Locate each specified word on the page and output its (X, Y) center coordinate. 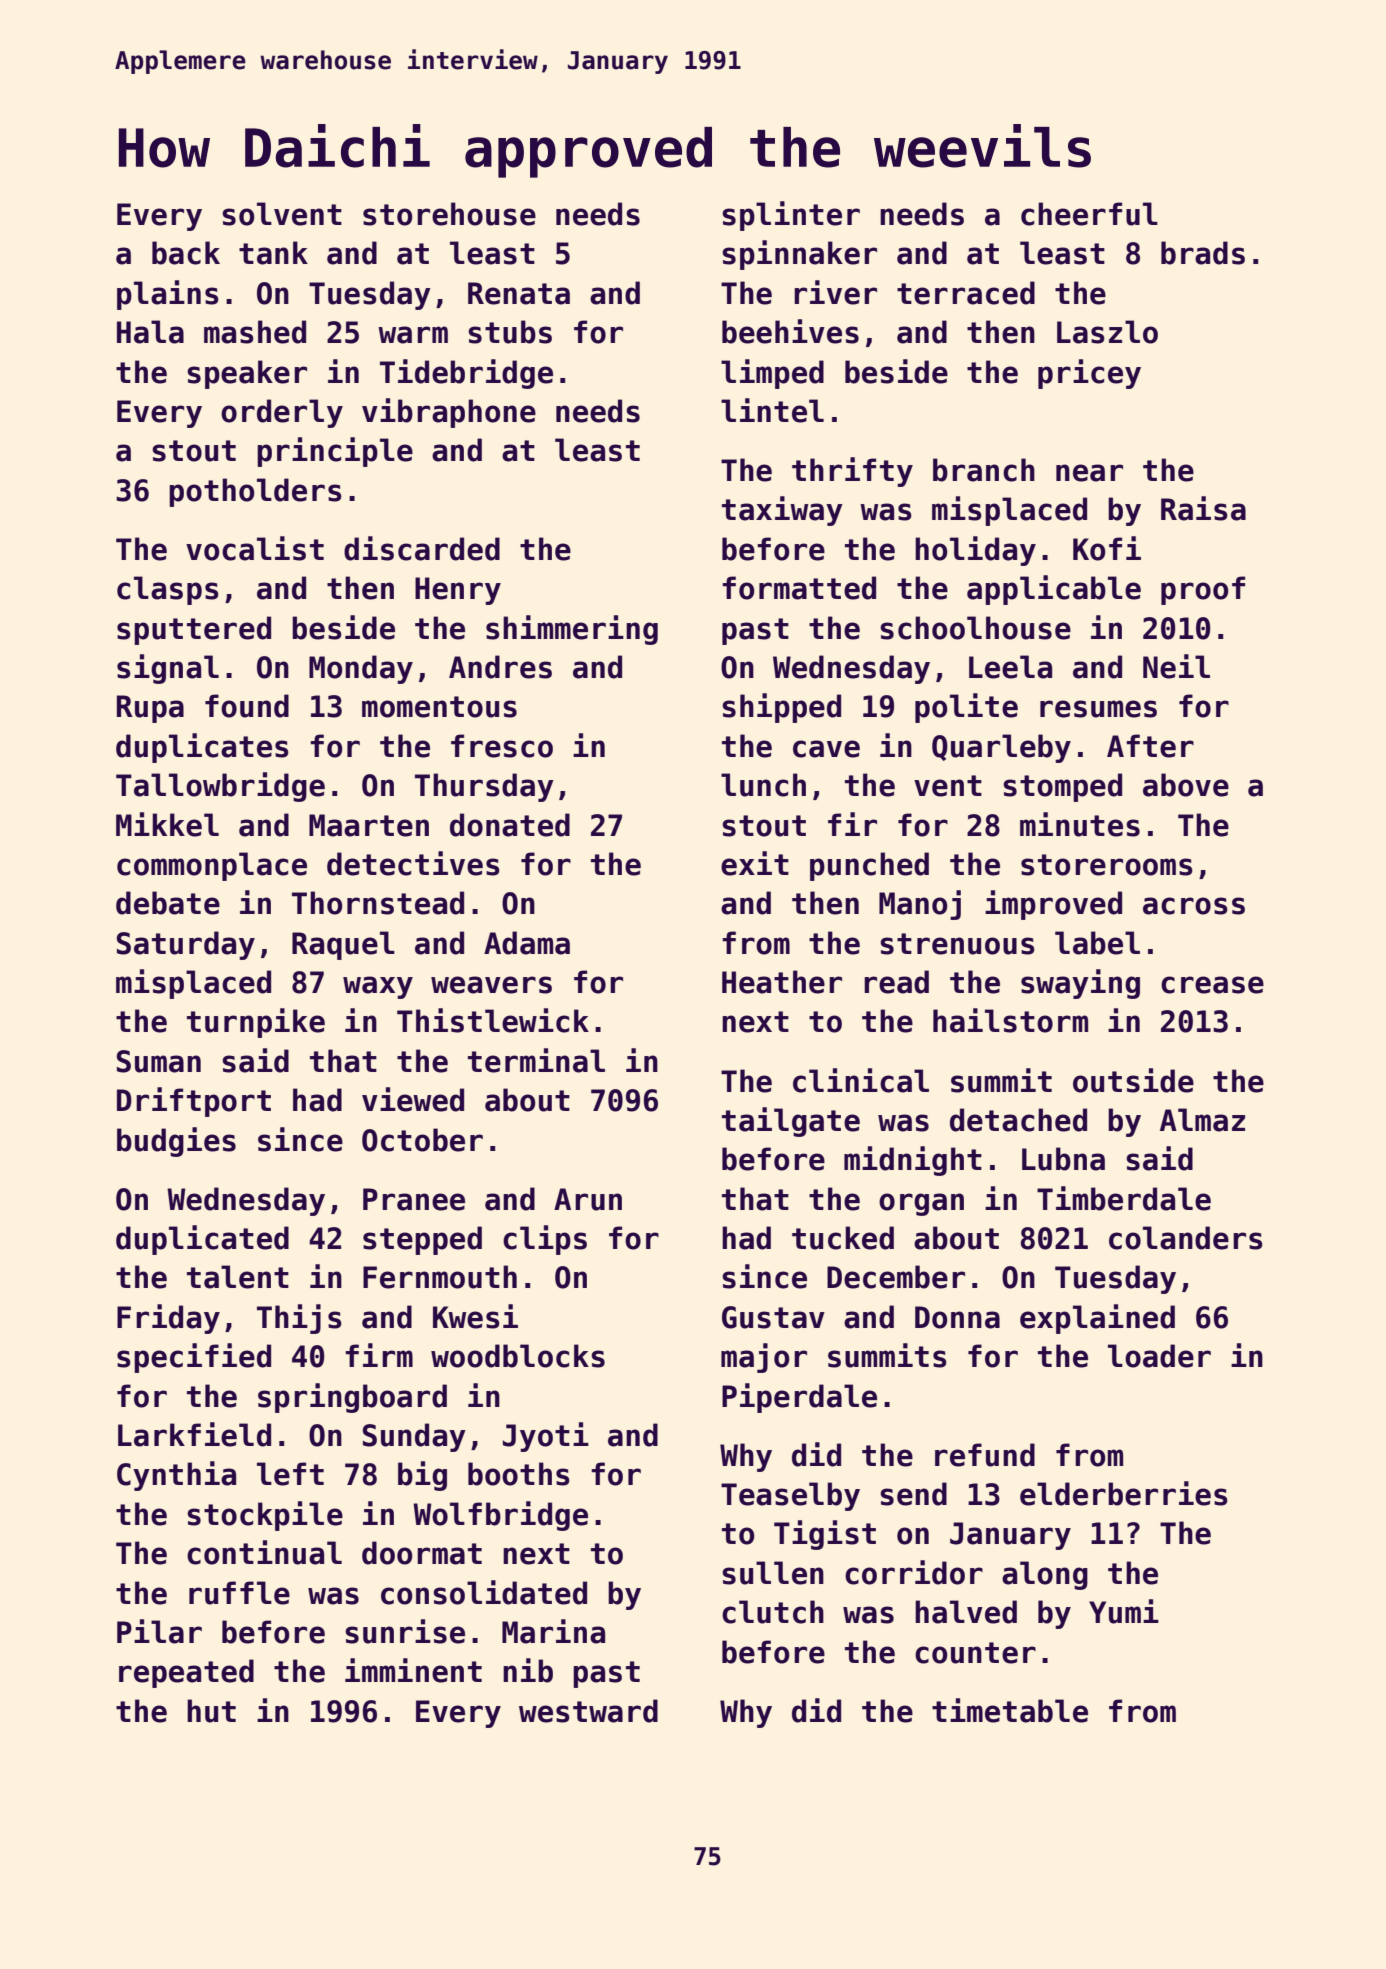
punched (869, 866)
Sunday (414, 1437)
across (1194, 906)
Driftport (194, 1102)
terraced (966, 293)
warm (413, 335)
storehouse (449, 214)
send (913, 1494)
